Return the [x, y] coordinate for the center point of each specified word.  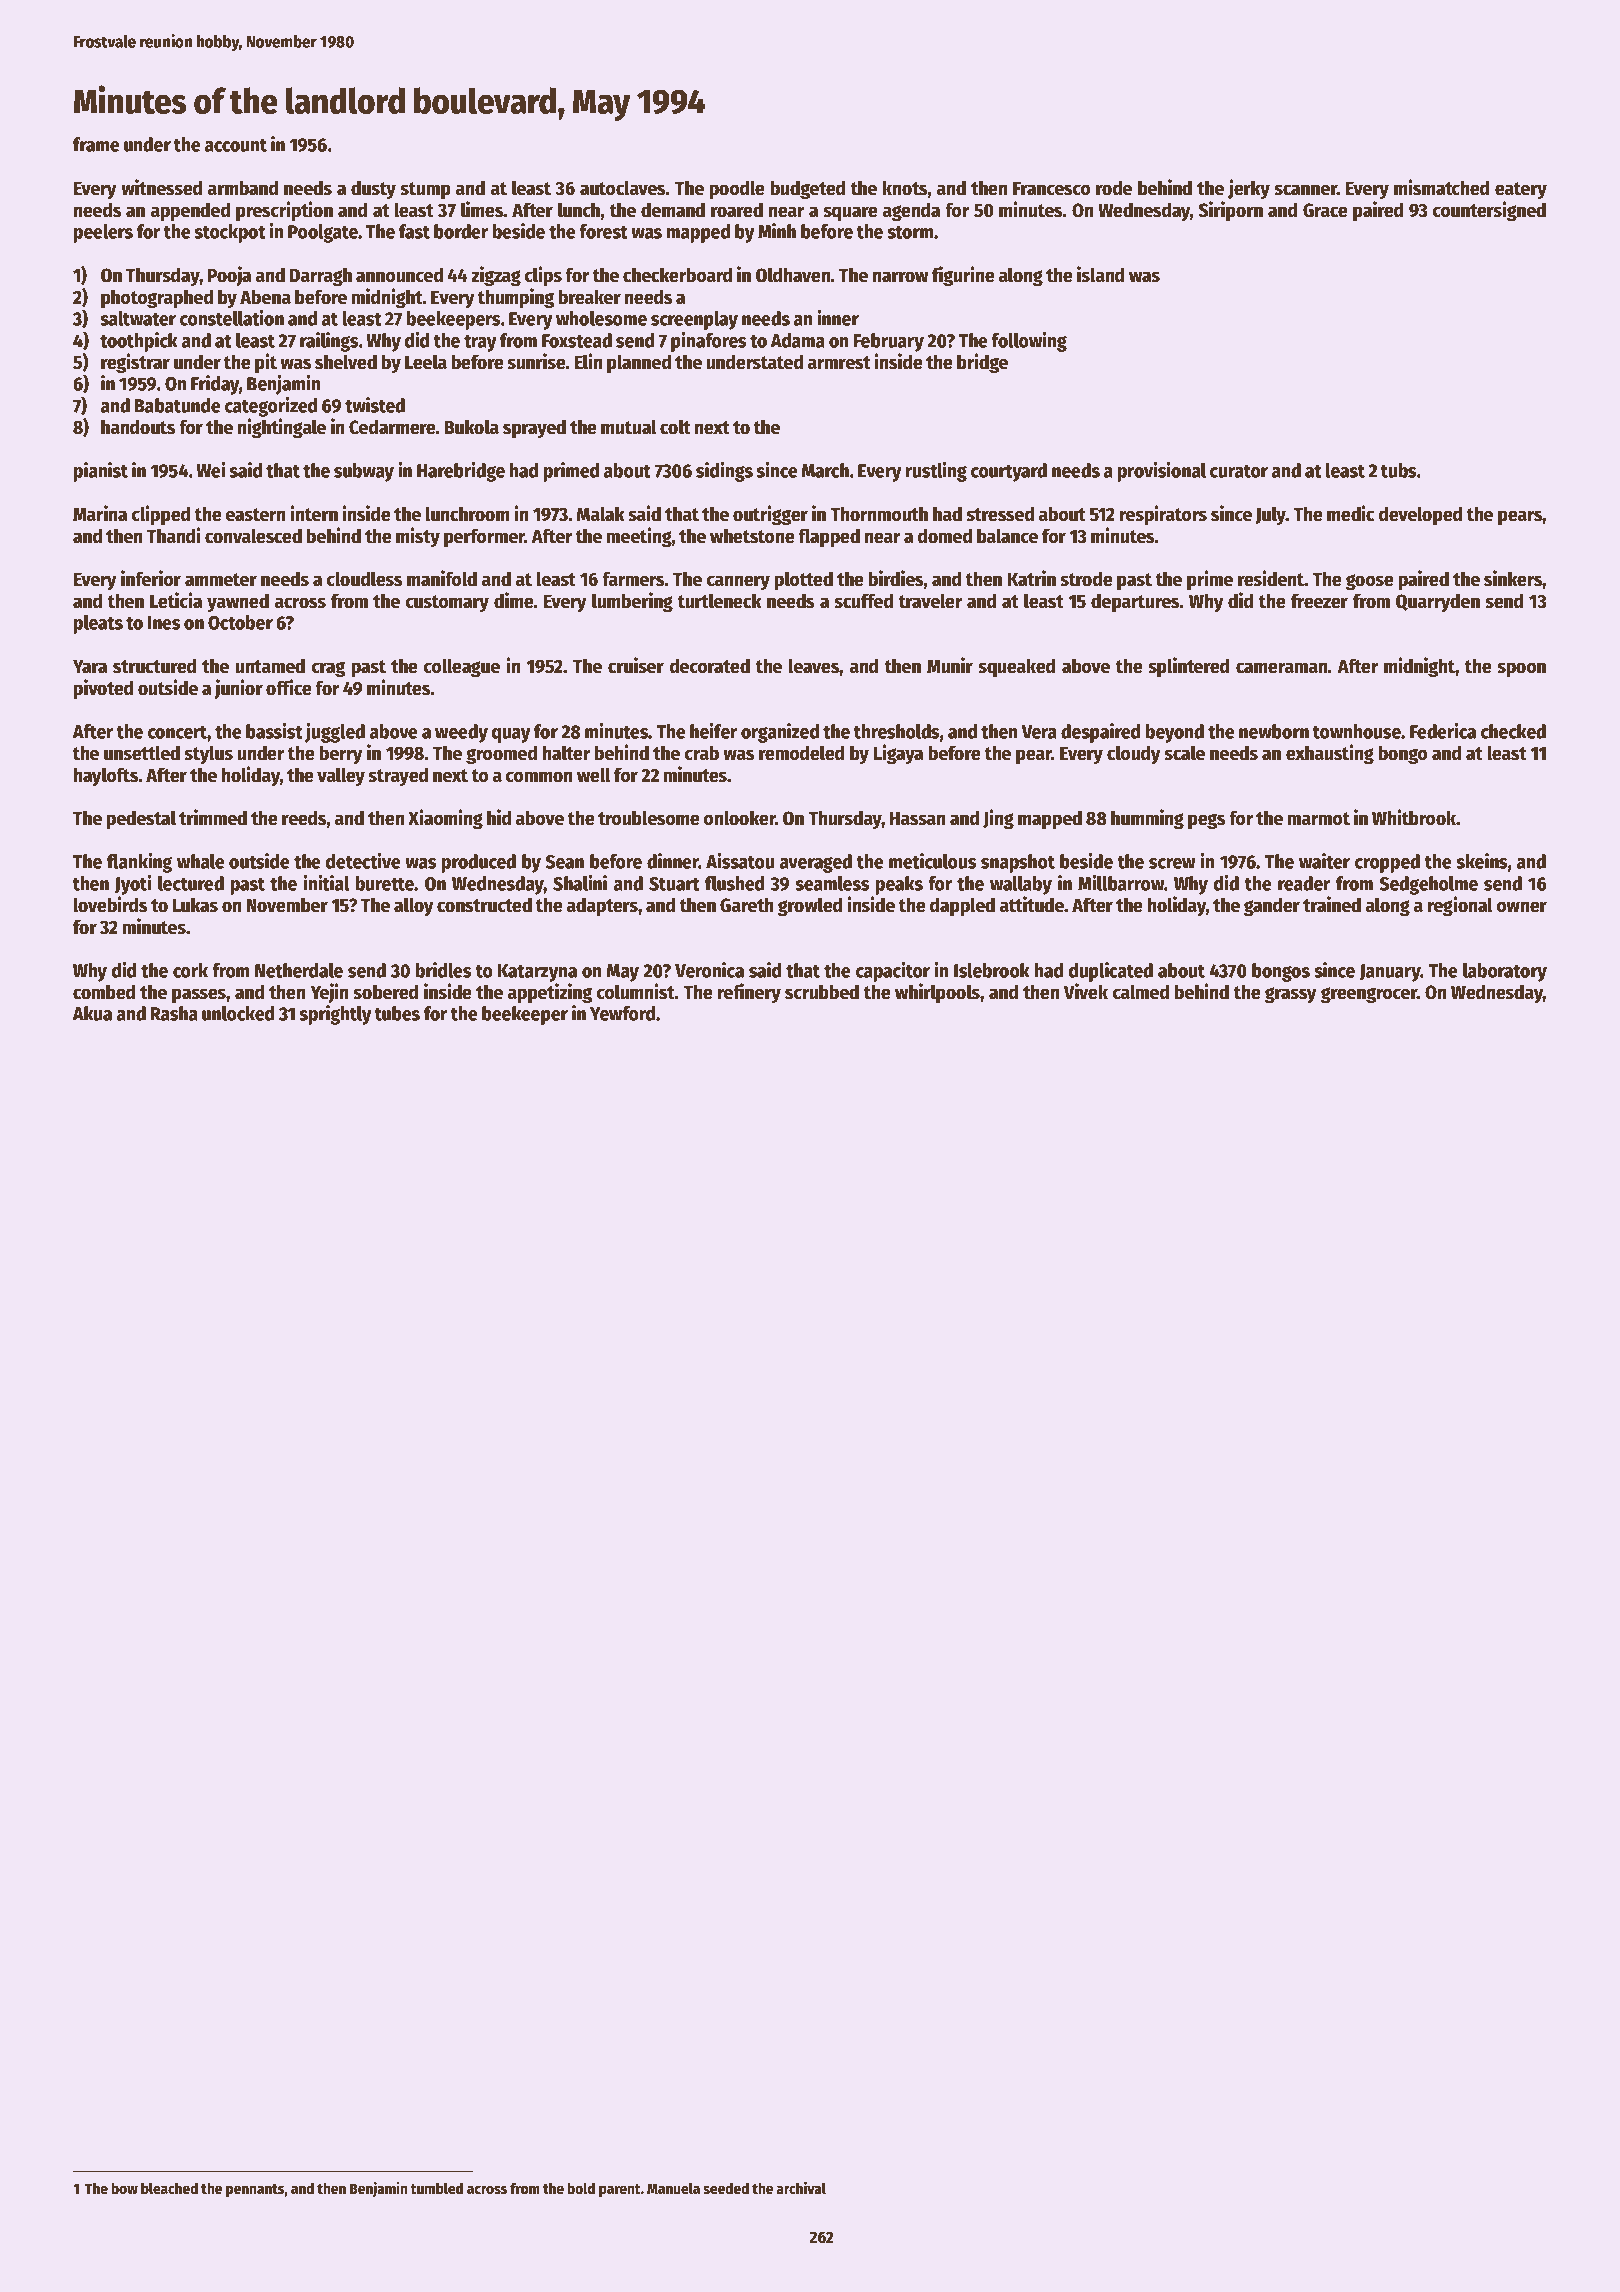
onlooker [740, 818]
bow [124, 2188]
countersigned [1489, 211]
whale [201, 861]
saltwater [138, 318]
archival [801, 2188]
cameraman [1282, 668]
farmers [633, 579]
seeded [726, 2188]
